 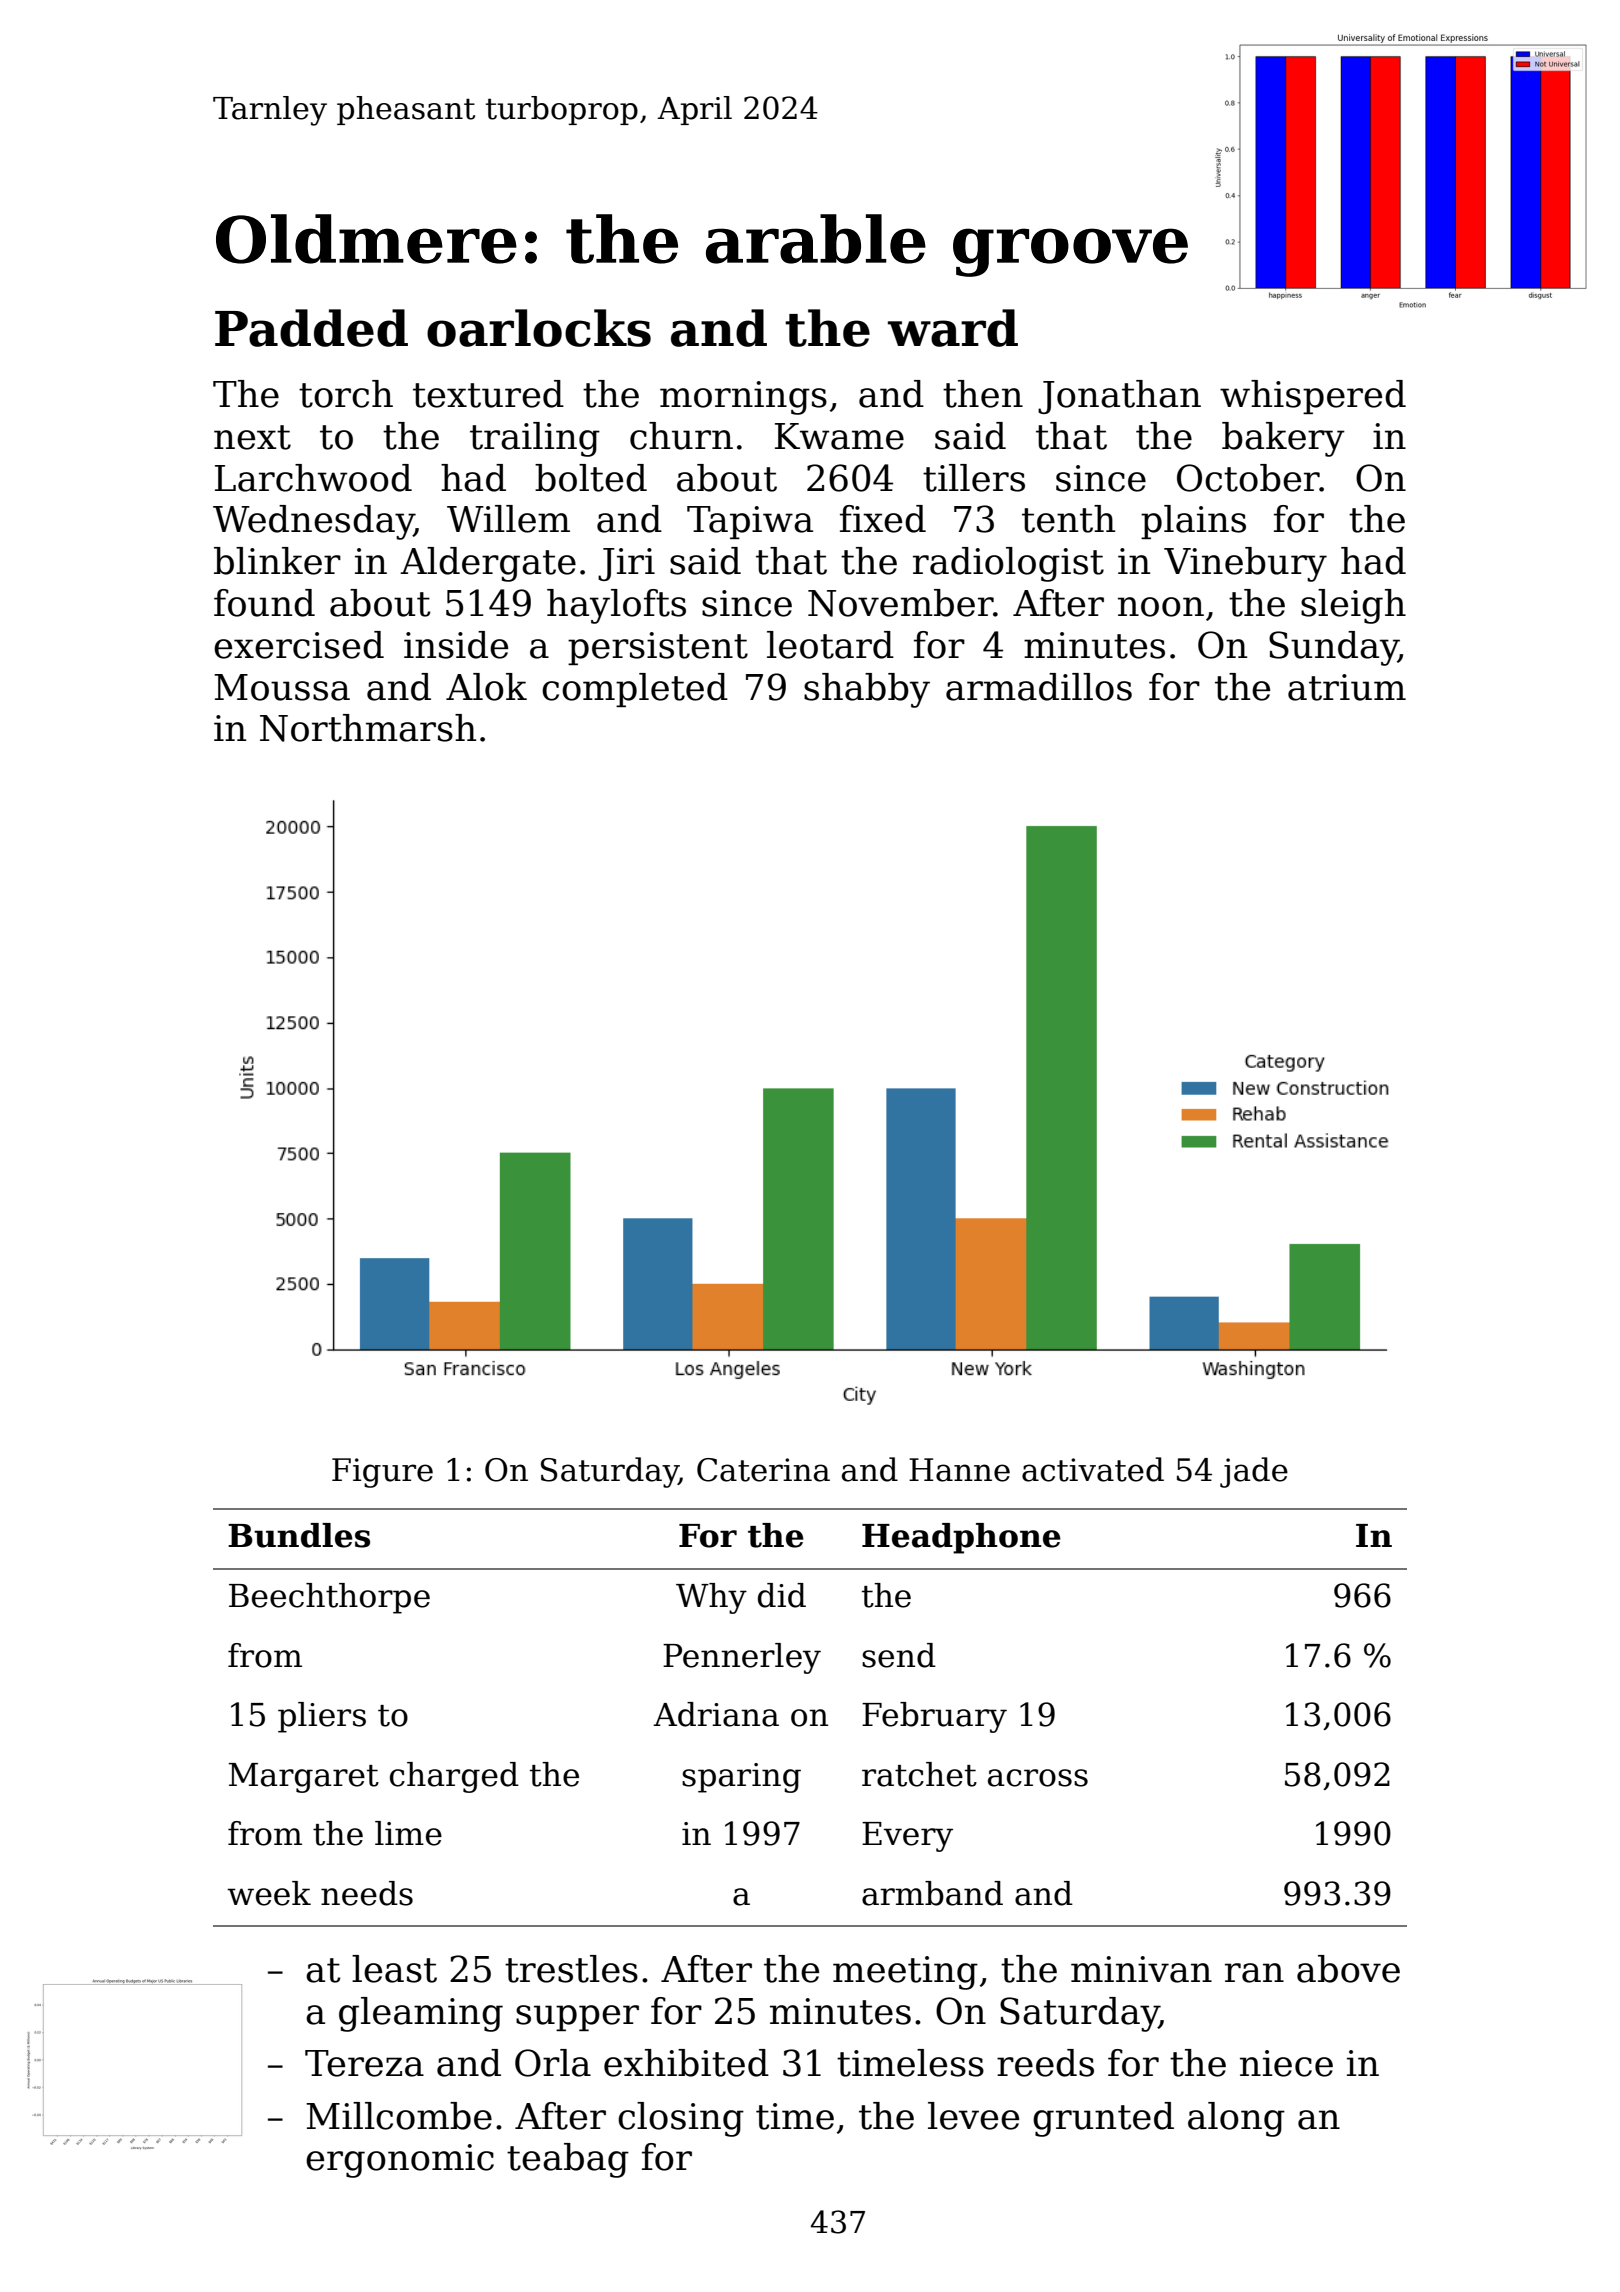 What do you see at coordinates (711, 1598) in the screenshot?
I see `Why` at bounding box center [711, 1598].
